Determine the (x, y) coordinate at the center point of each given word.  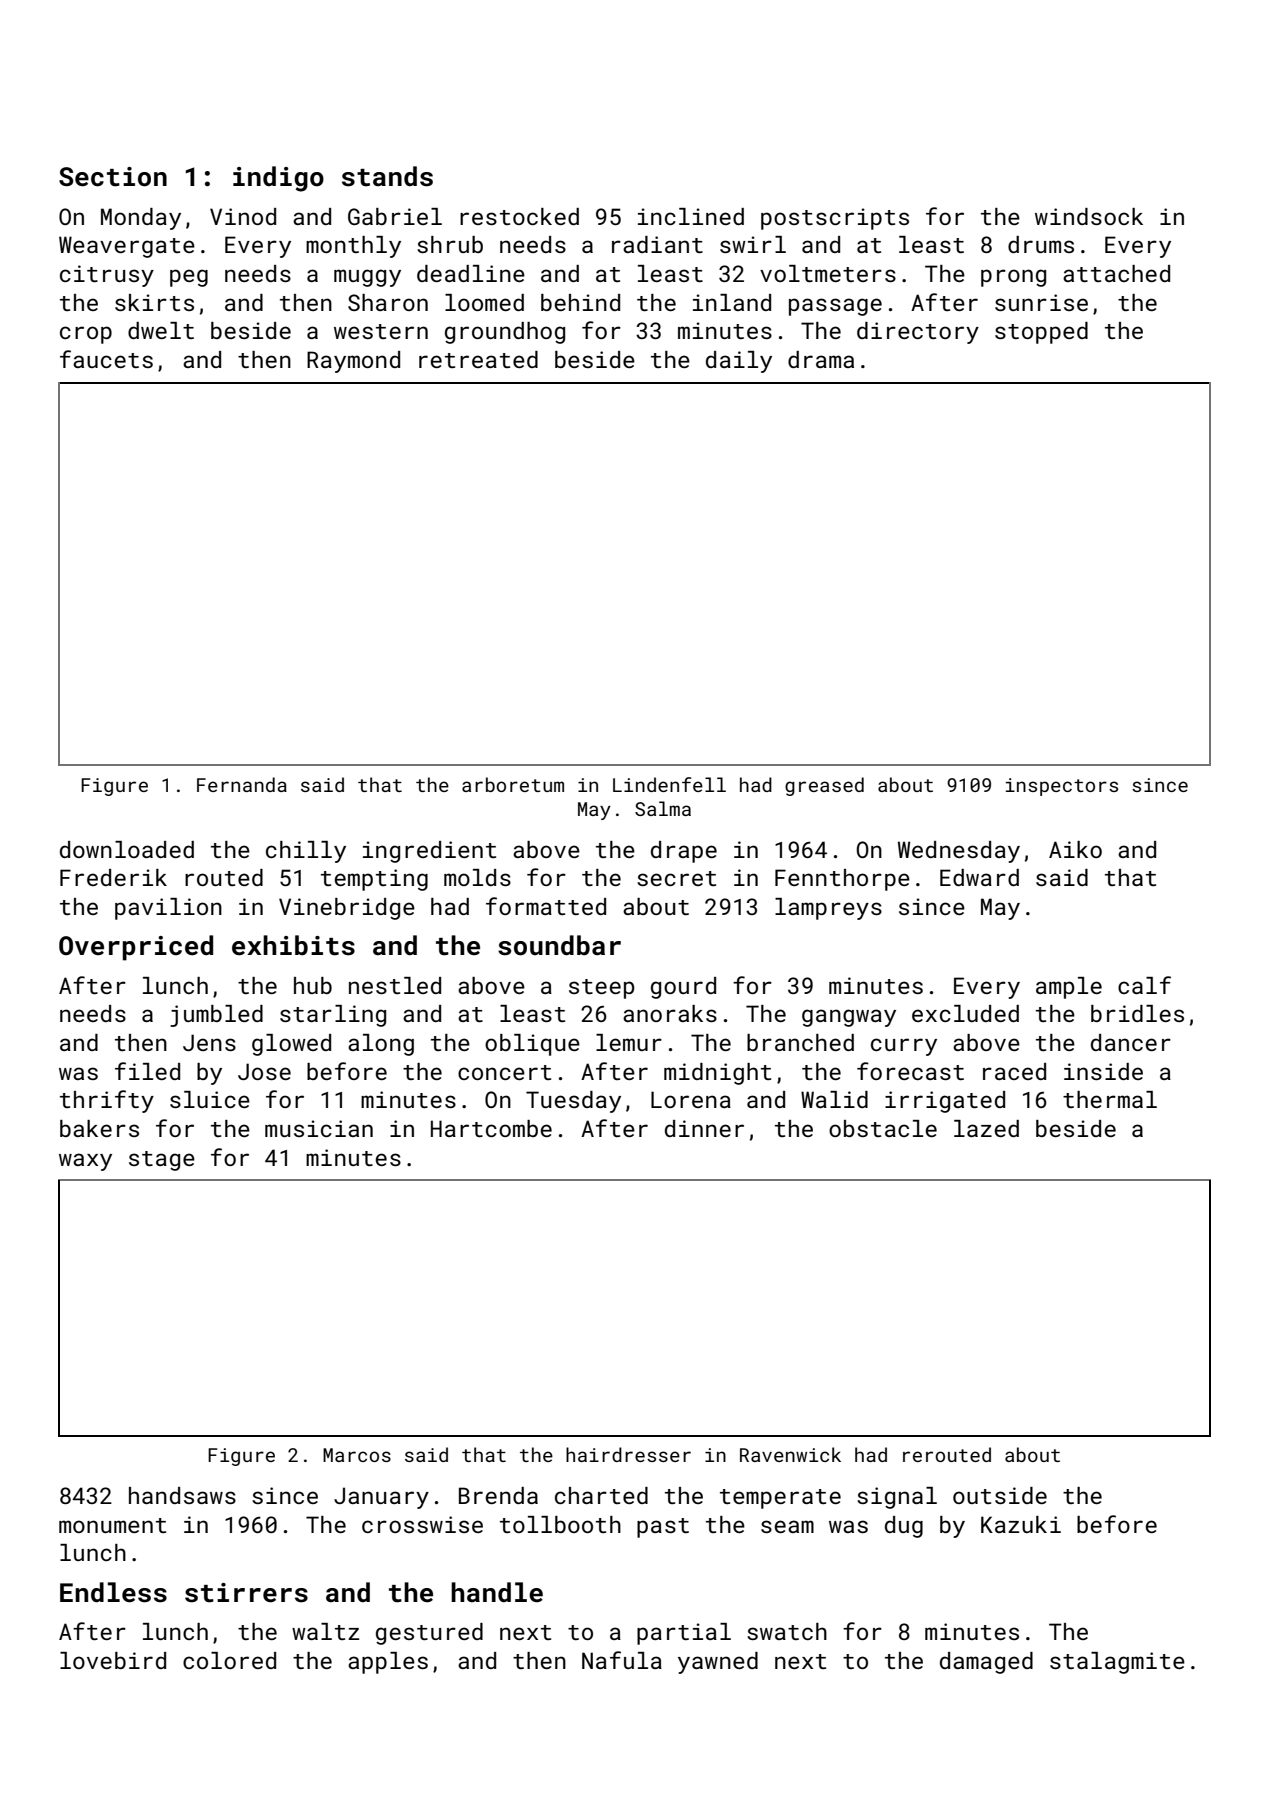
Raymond (353, 362)
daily (739, 362)
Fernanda (242, 784)
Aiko (1075, 849)
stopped (1041, 333)
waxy (85, 1162)
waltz (325, 1631)
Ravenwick (790, 1454)
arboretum (513, 784)
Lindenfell (669, 784)
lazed (986, 1128)
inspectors (1062, 787)
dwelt (161, 330)
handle (497, 1592)
